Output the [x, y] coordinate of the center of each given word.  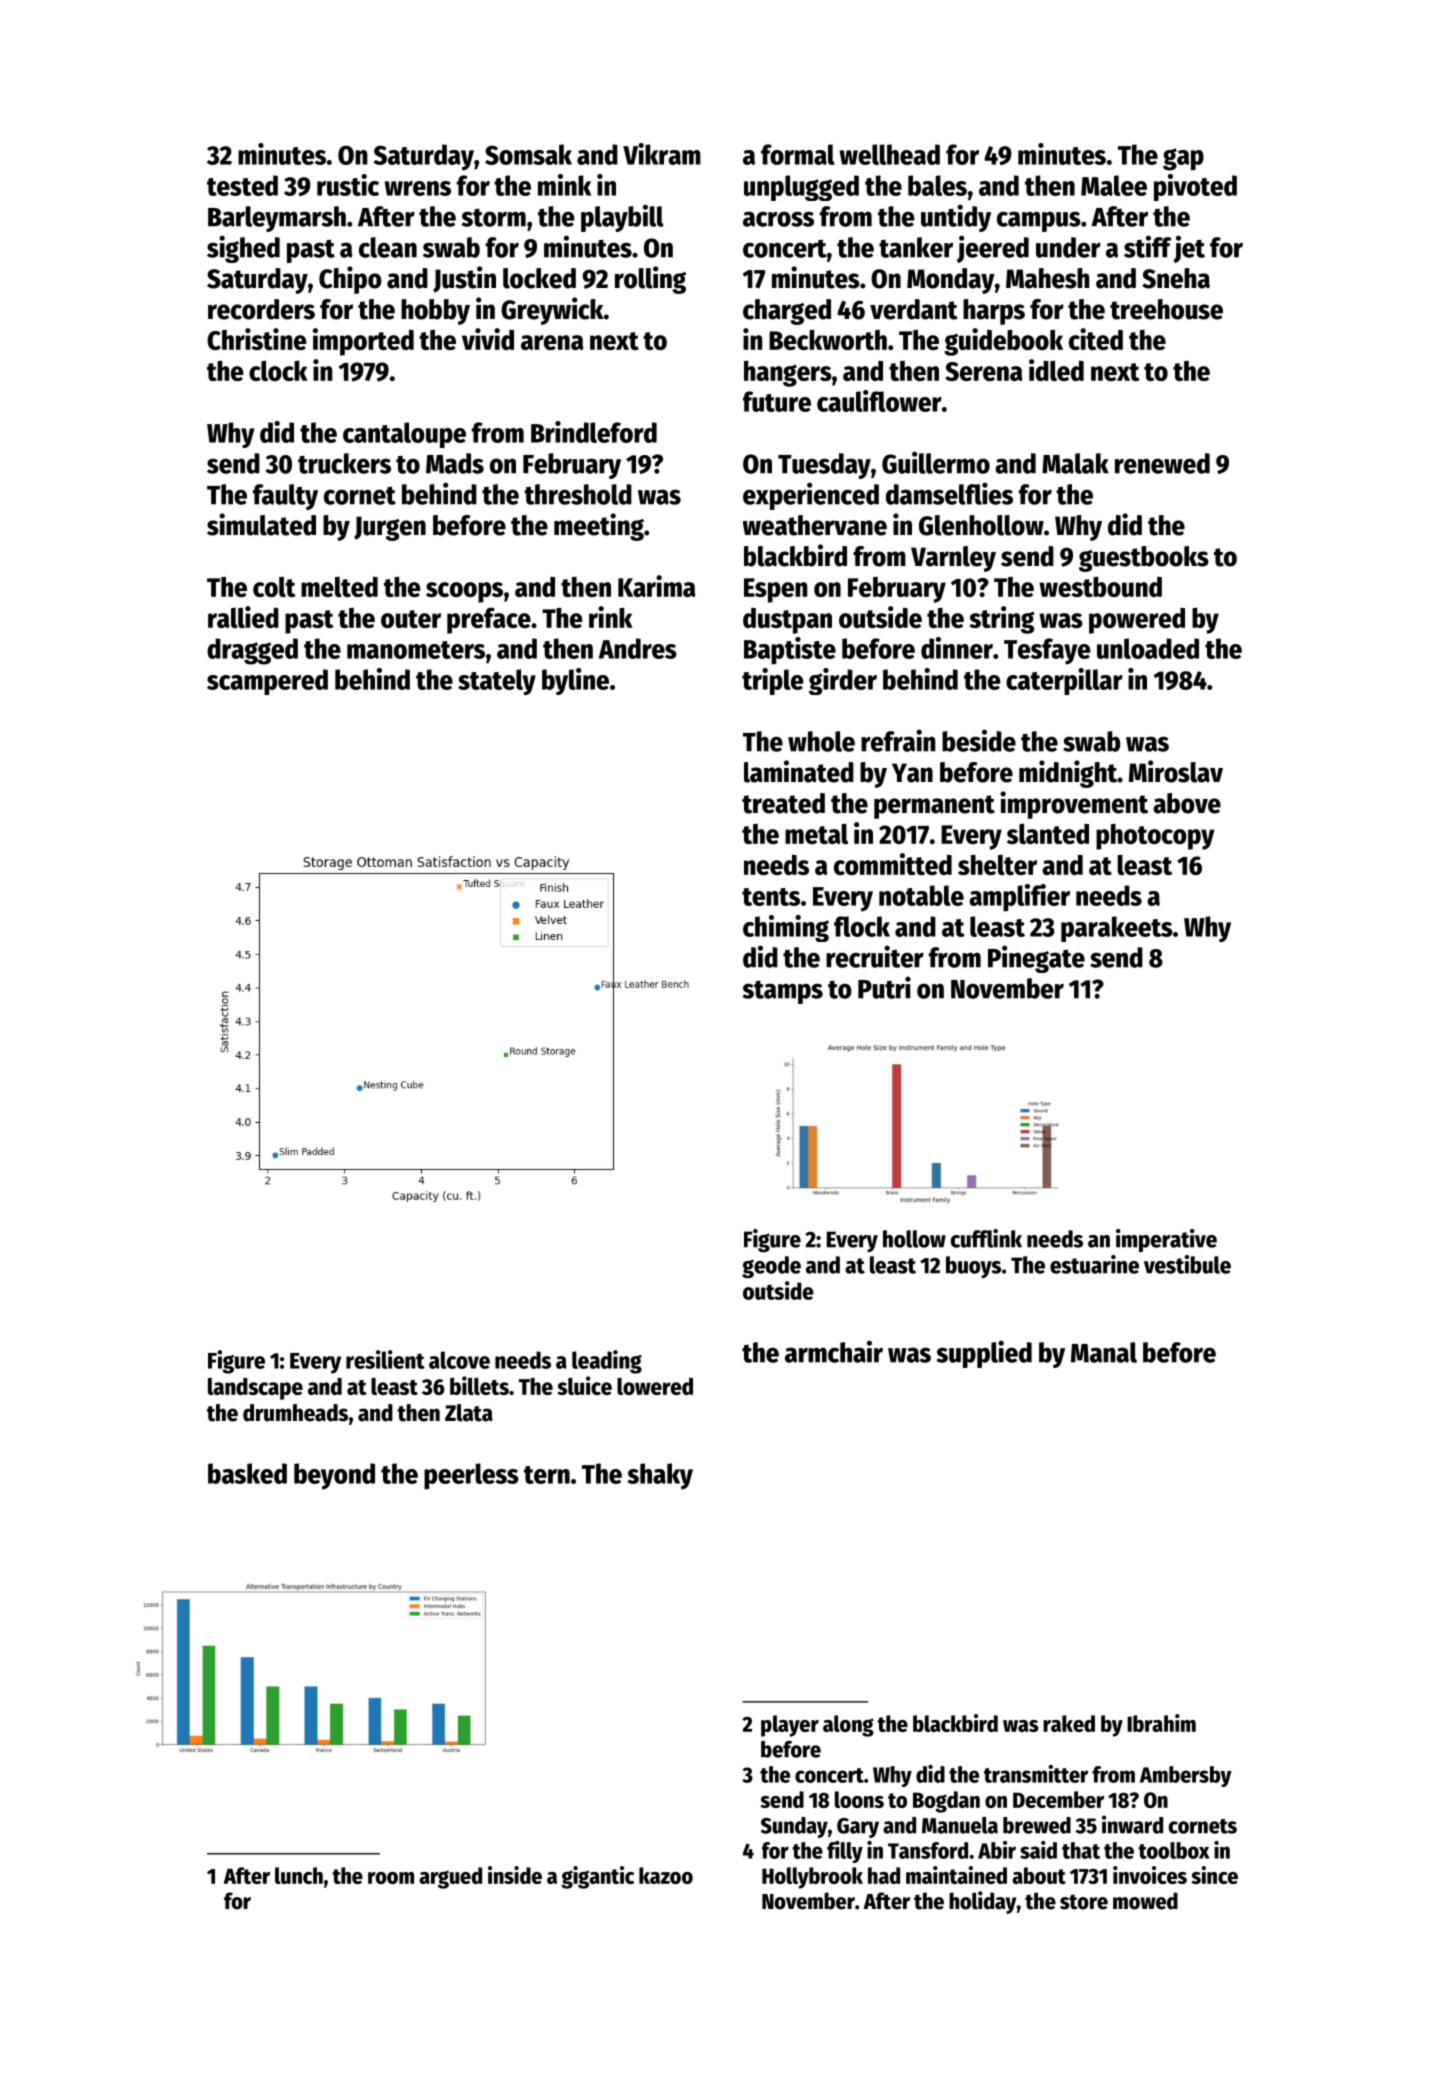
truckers [344, 463]
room [391, 1878]
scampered [267, 682]
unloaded [1148, 648]
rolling [650, 280]
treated [783, 803]
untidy [956, 218]
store [1084, 1902]
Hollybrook [812, 1878]
